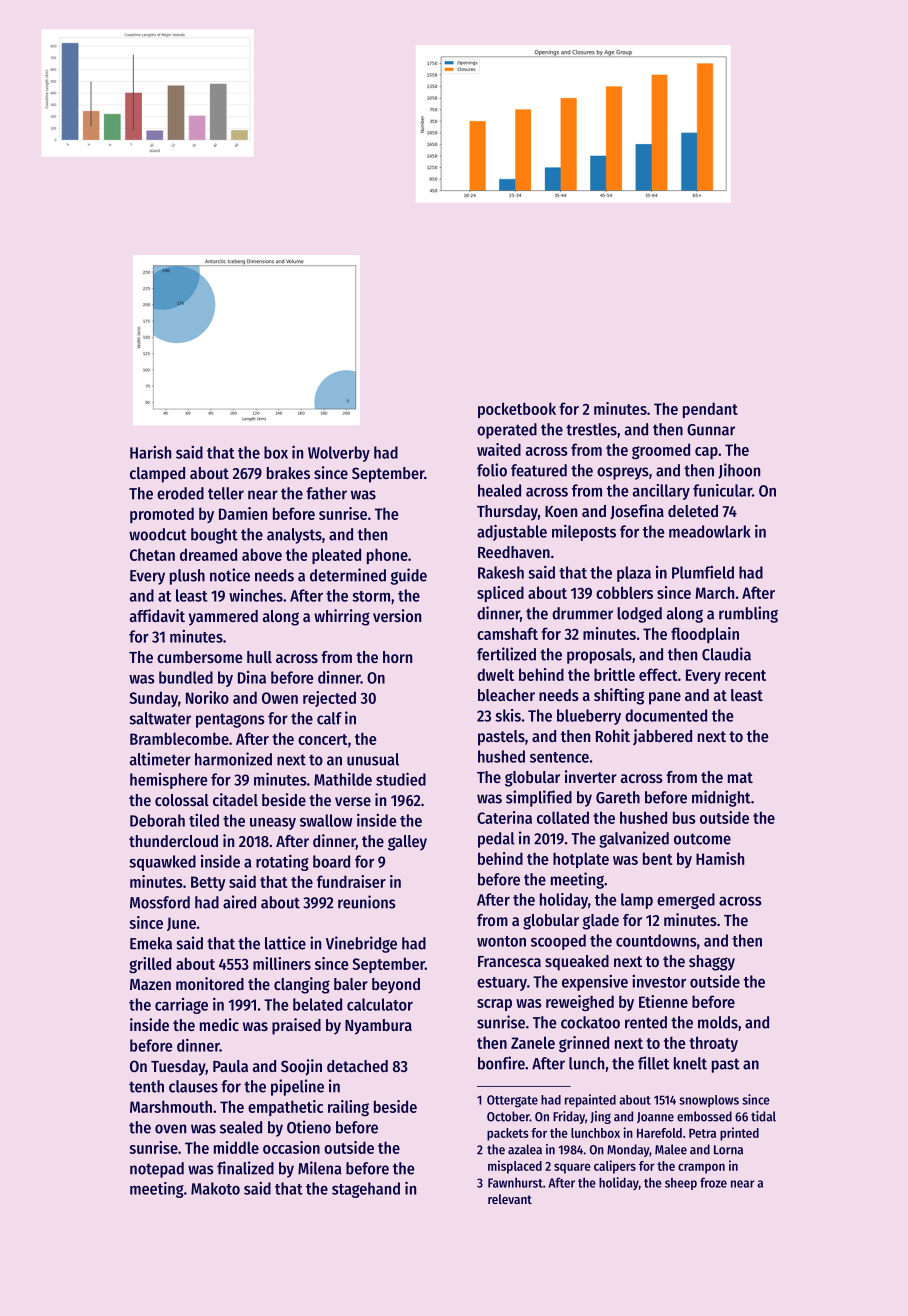  Describe the element at coordinates (407, 843) in the page. I see `galley` at that location.
